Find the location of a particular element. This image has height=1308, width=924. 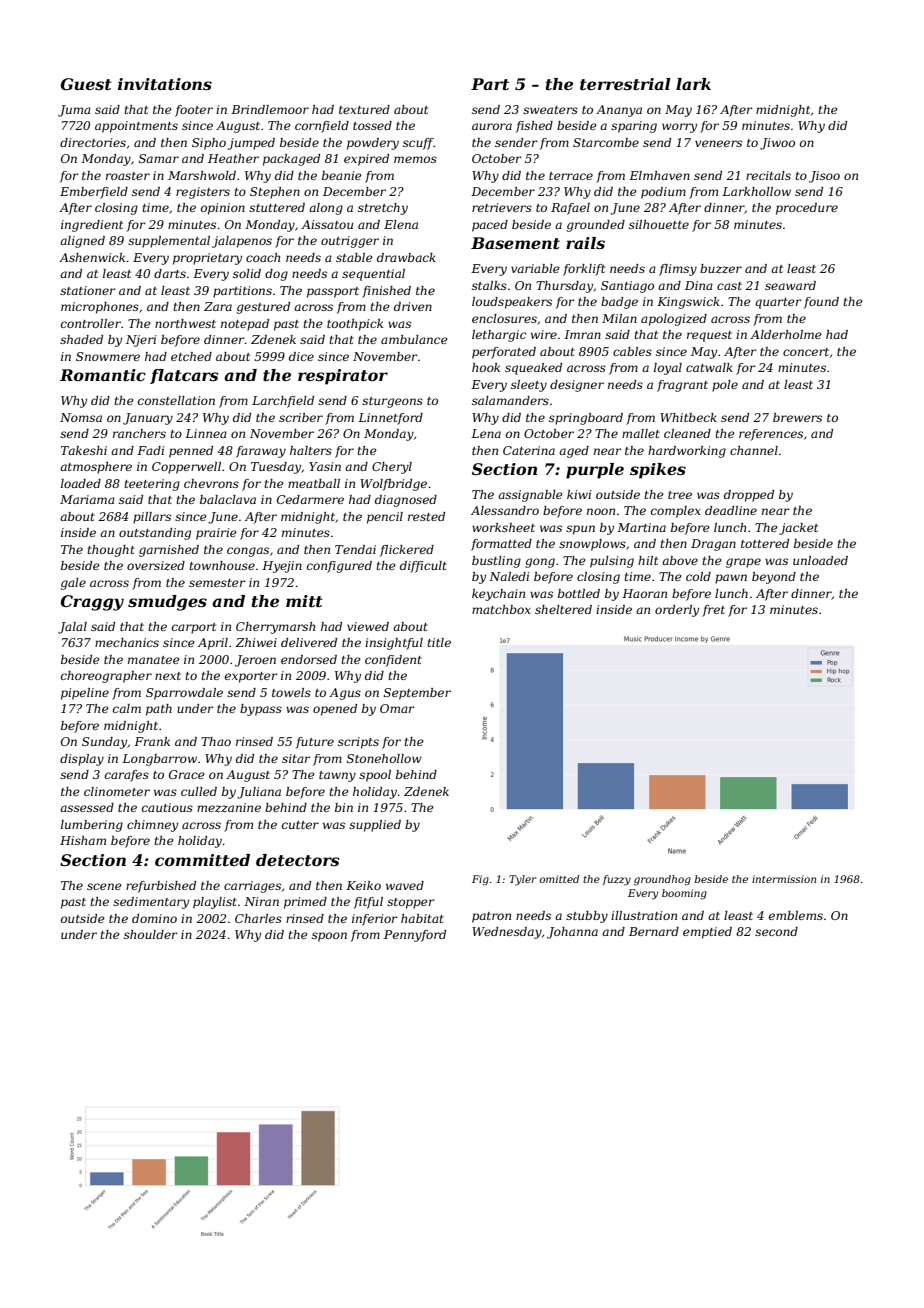

patron is located at coordinates (491, 917).
